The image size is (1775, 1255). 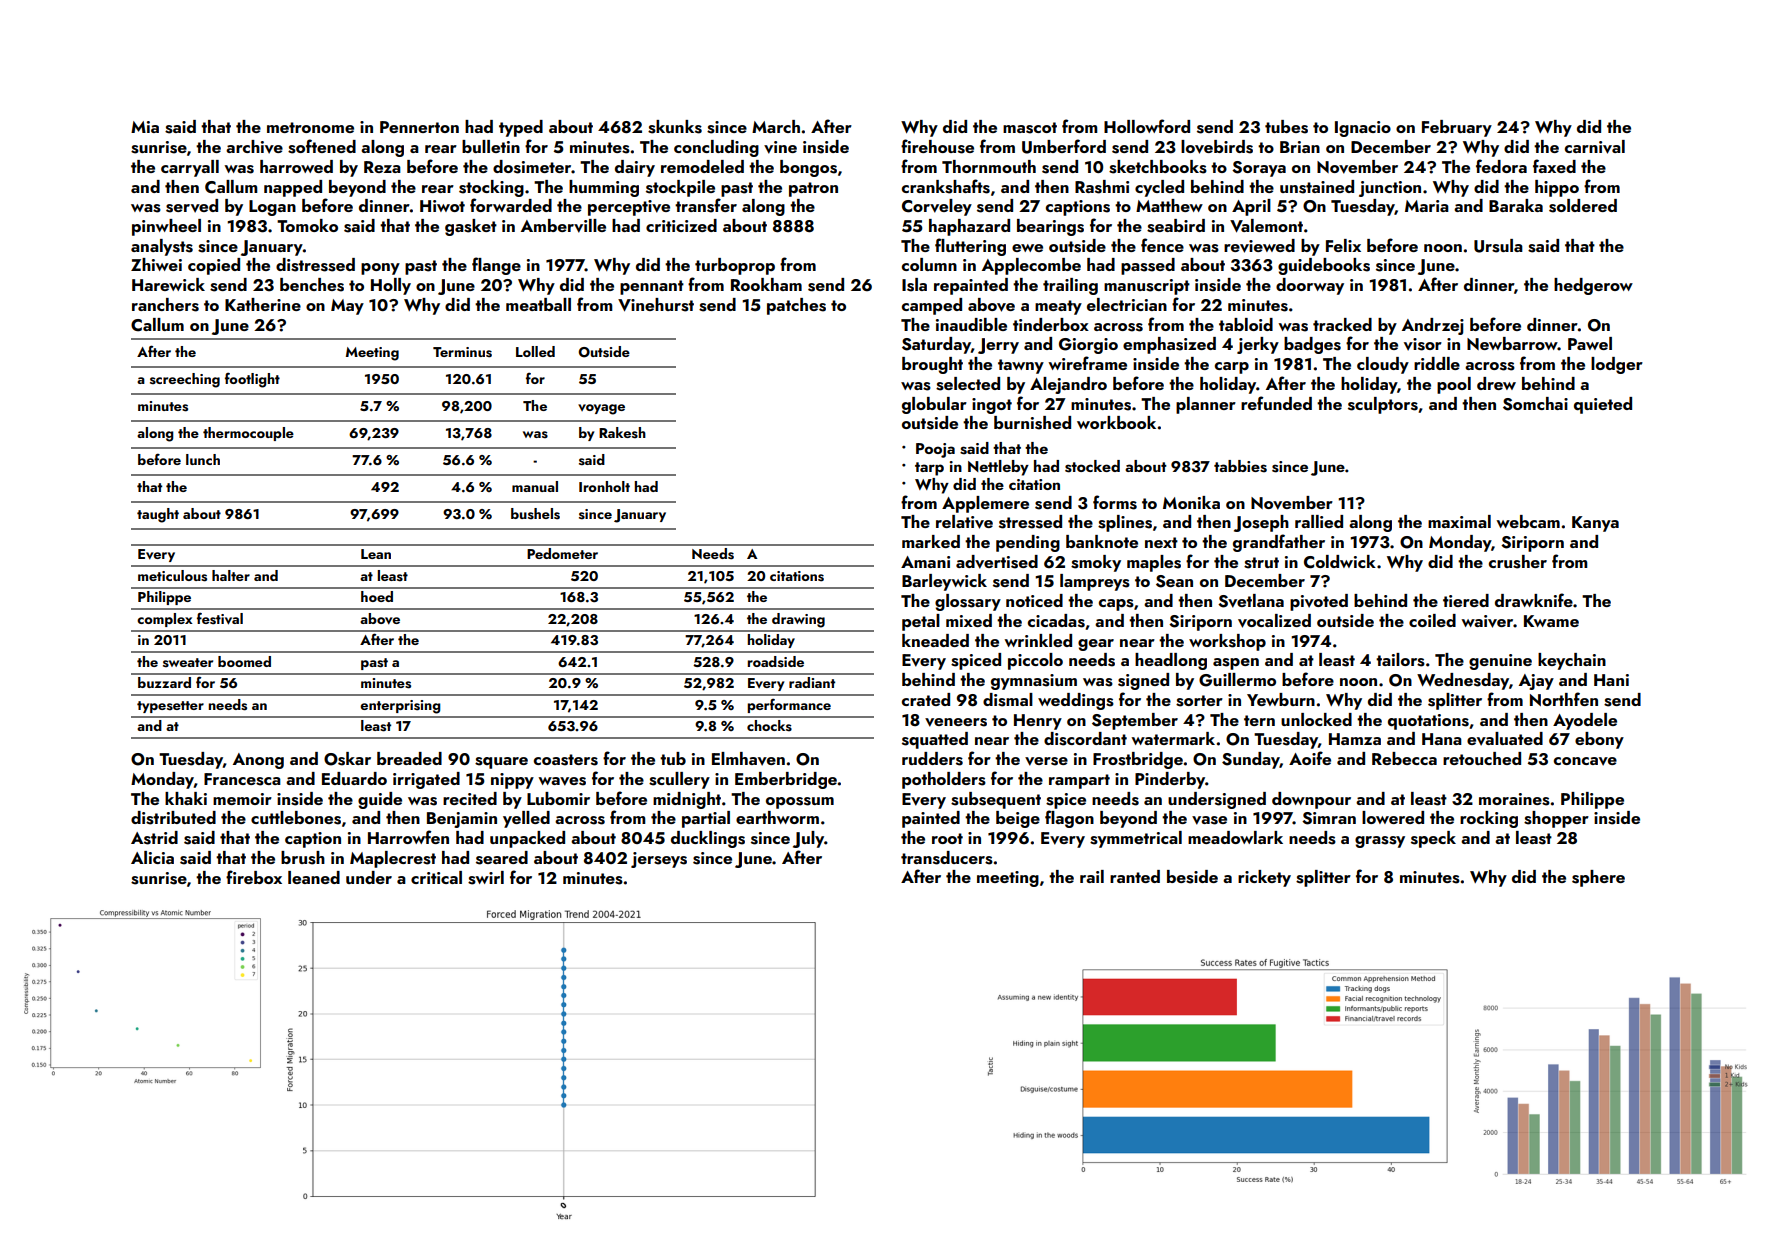 What do you see at coordinates (1232, 368) in the document?
I see `carp` at bounding box center [1232, 368].
